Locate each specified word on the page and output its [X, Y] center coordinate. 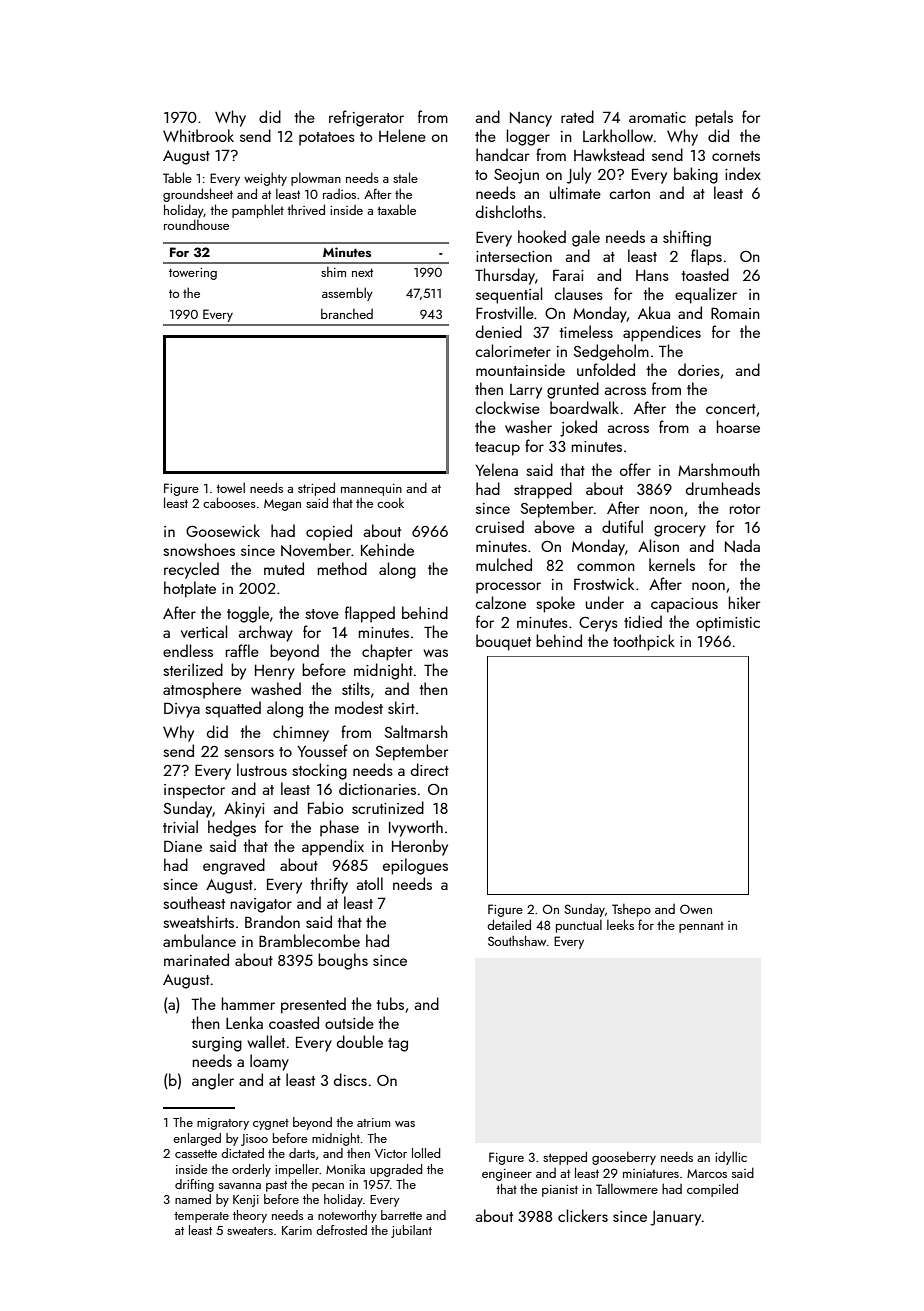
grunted [573, 390]
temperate [201, 1217]
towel [230, 487]
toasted [705, 274]
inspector [194, 791]
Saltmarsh [416, 731]
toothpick [644, 642]
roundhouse [196, 224]
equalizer [706, 295]
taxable [396, 209]
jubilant [411, 1231]
